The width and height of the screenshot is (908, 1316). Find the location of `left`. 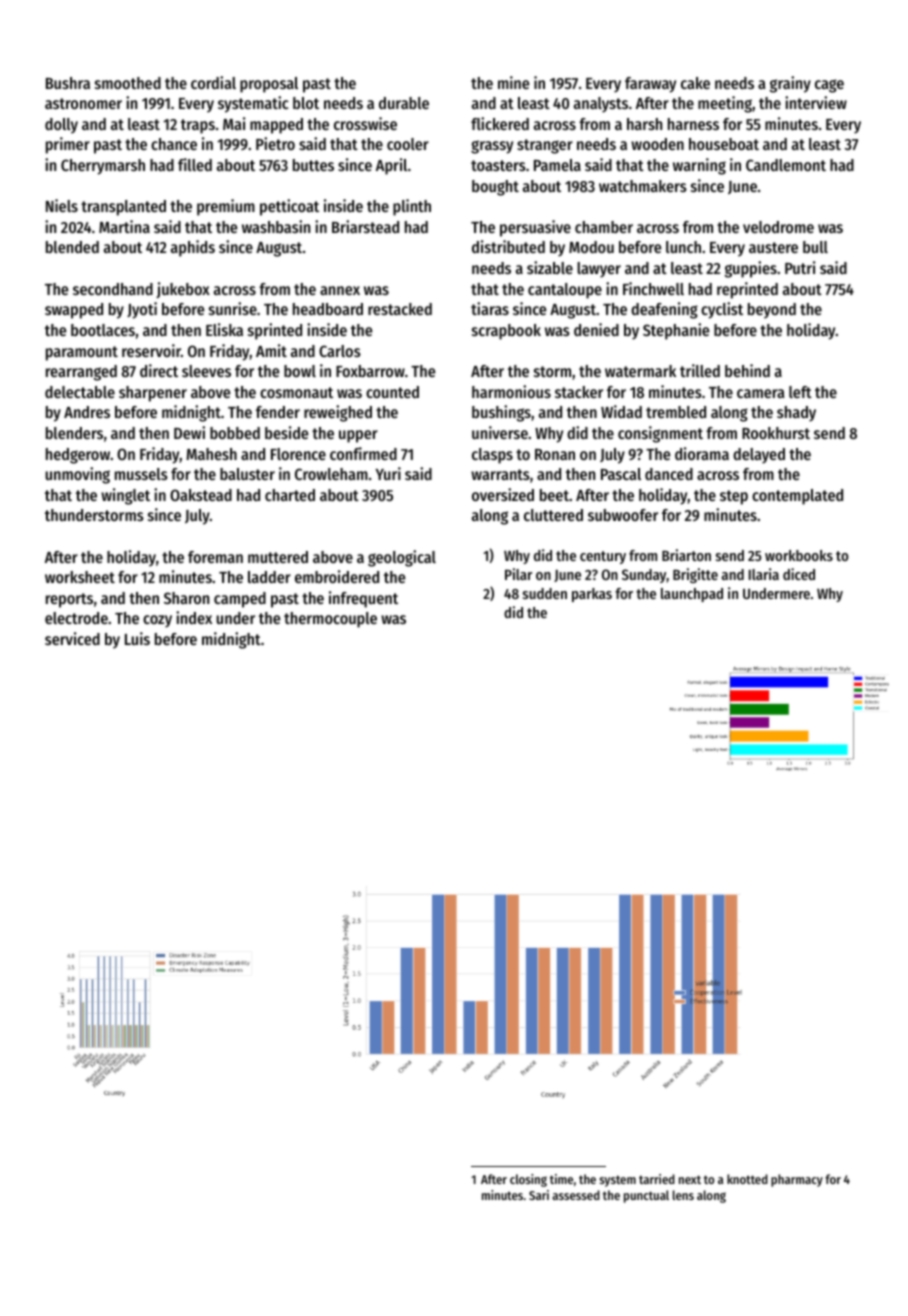

left is located at coordinates (800, 392).
